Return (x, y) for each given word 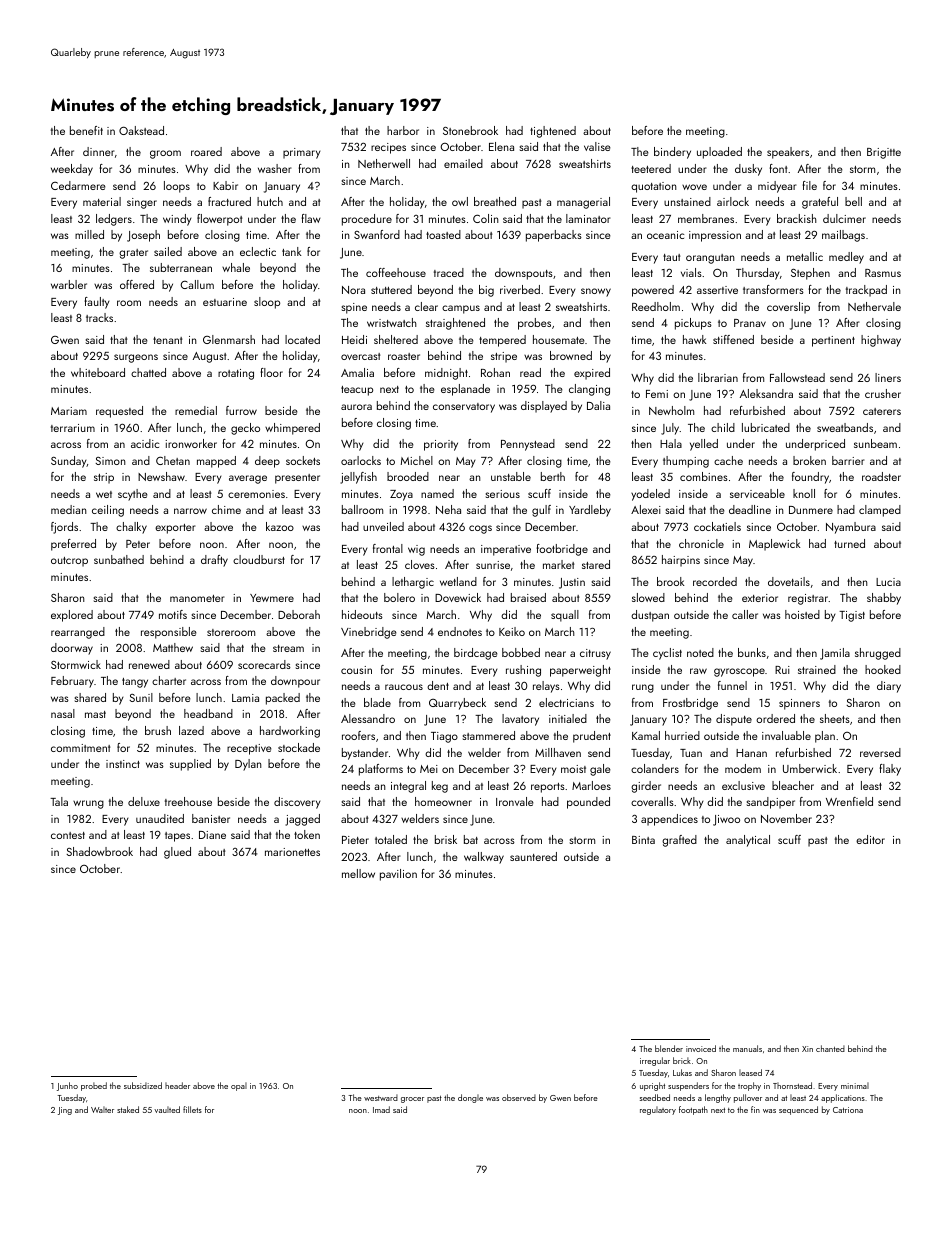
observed (519, 1097)
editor (870, 839)
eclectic (258, 251)
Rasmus (883, 273)
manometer (197, 598)
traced (449, 272)
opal (239, 1086)
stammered (489, 735)
